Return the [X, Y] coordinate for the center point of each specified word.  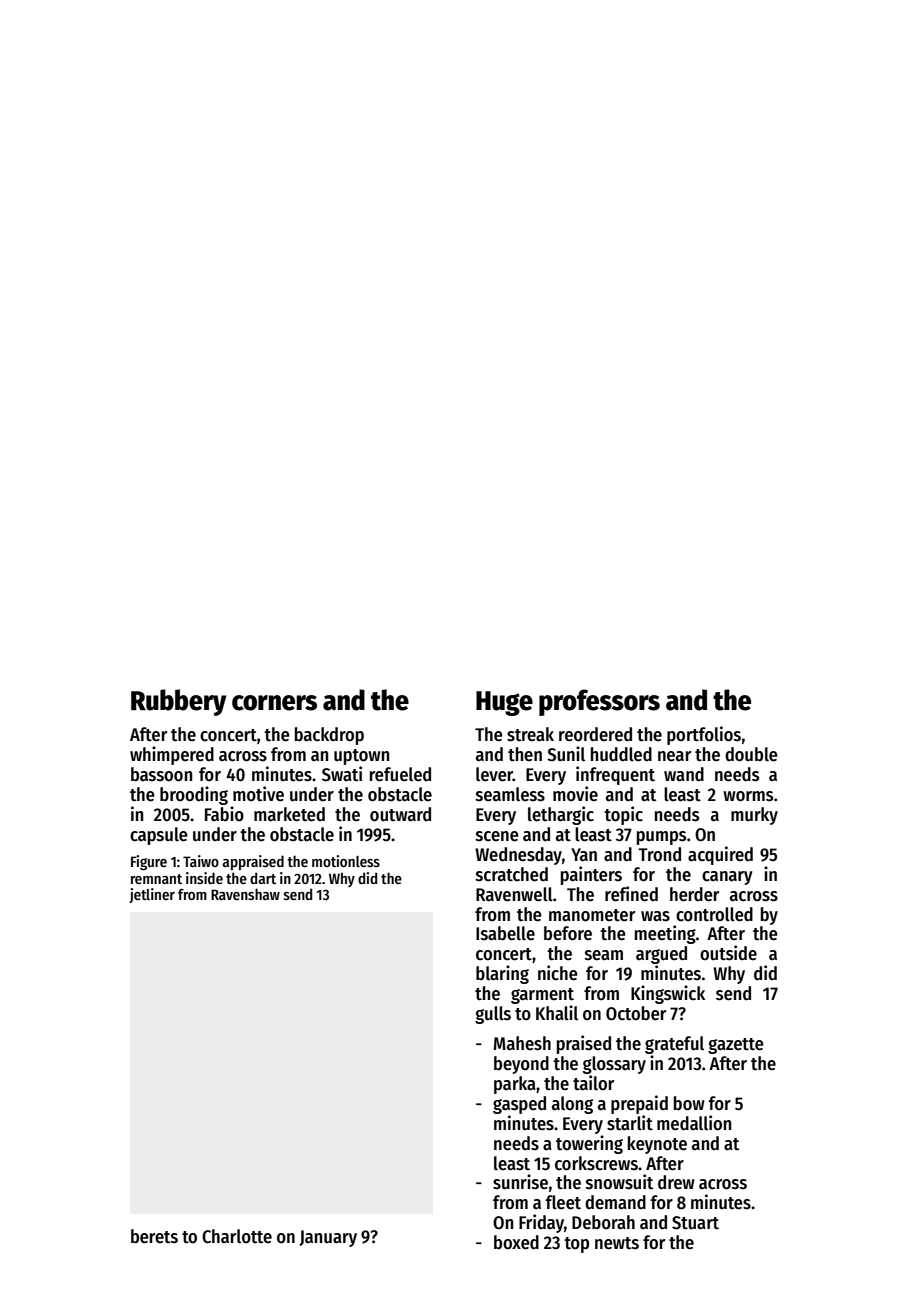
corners [274, 703]
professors [599, 702]
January [328, 1238]
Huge [504, 703]
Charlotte [237, 1236]
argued [661, 955]
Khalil [557, 1013]
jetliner [152, 895]
